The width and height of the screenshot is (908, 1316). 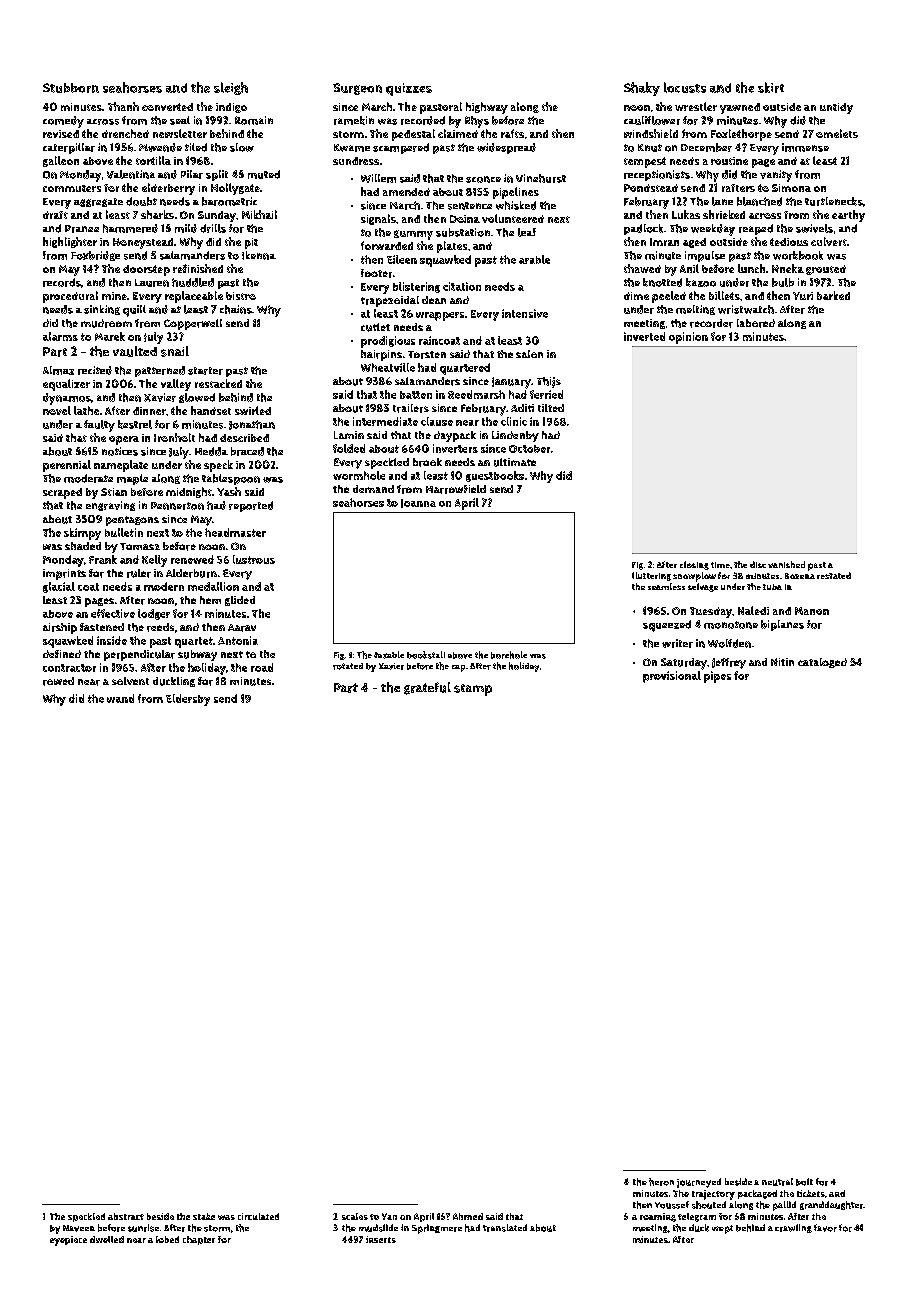 I want to click on heron, so click(x=661, y=1182).
